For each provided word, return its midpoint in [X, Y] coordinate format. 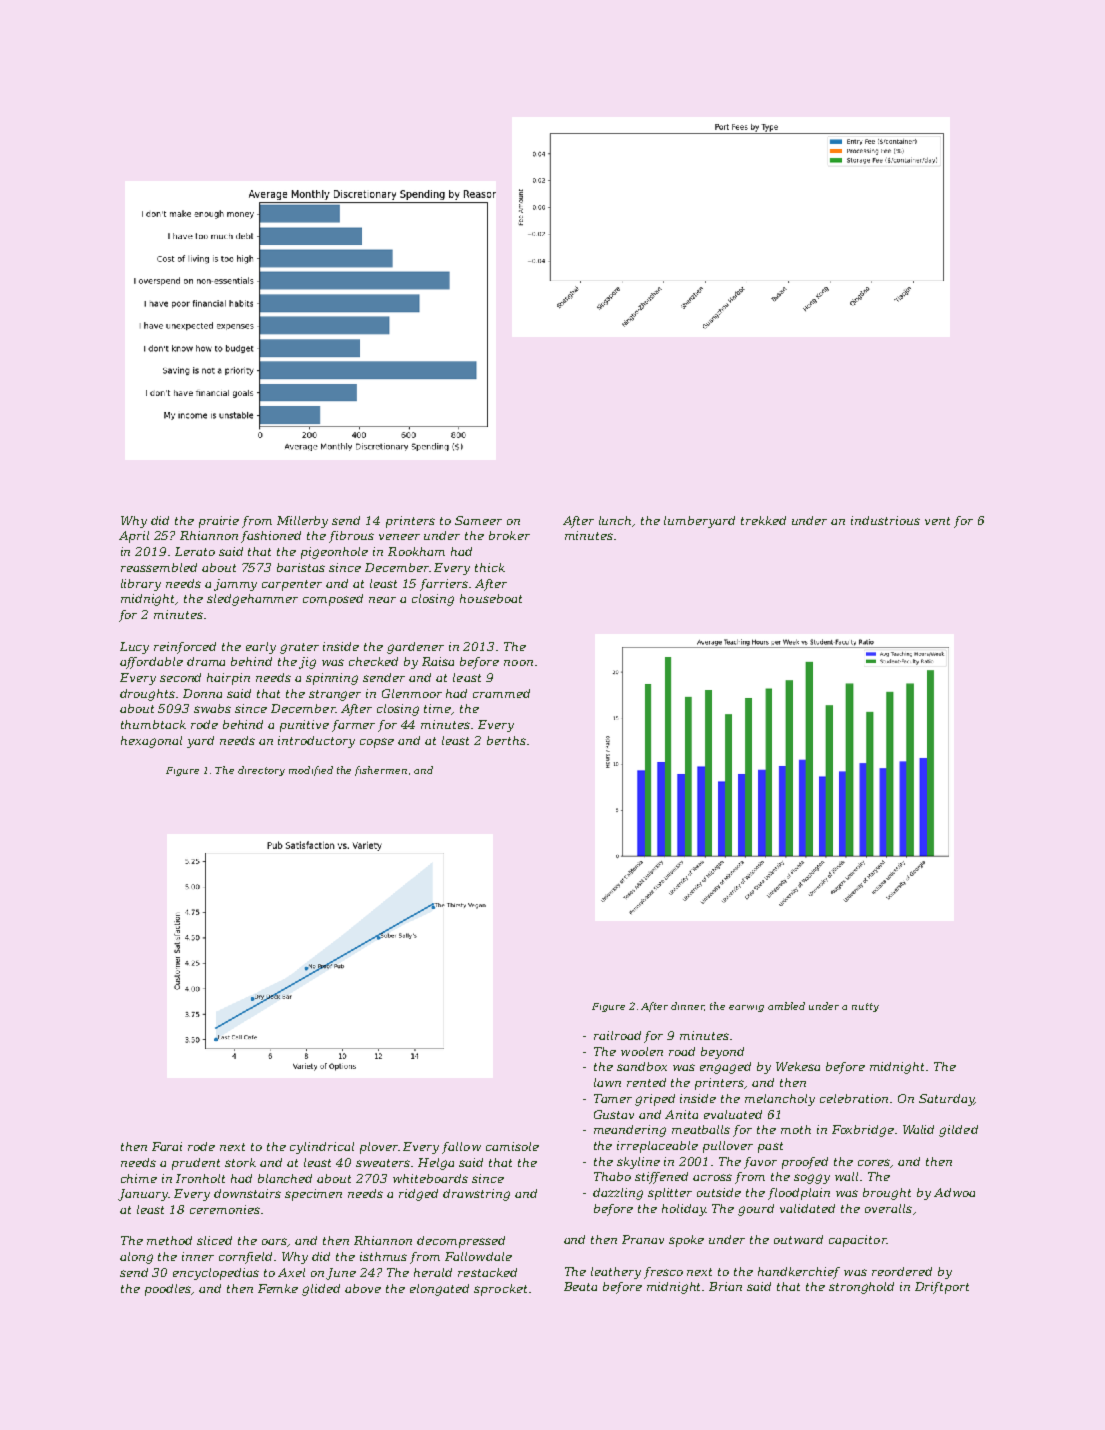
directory [261, 771]
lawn [607, 1082]
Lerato [195, 551]
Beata [580, 1286]
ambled [786, 1006]
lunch [615, 520]
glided [321, 1290]
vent [937, 521]
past [770, 1147]
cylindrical [322, 1148]
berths [506, 740]
